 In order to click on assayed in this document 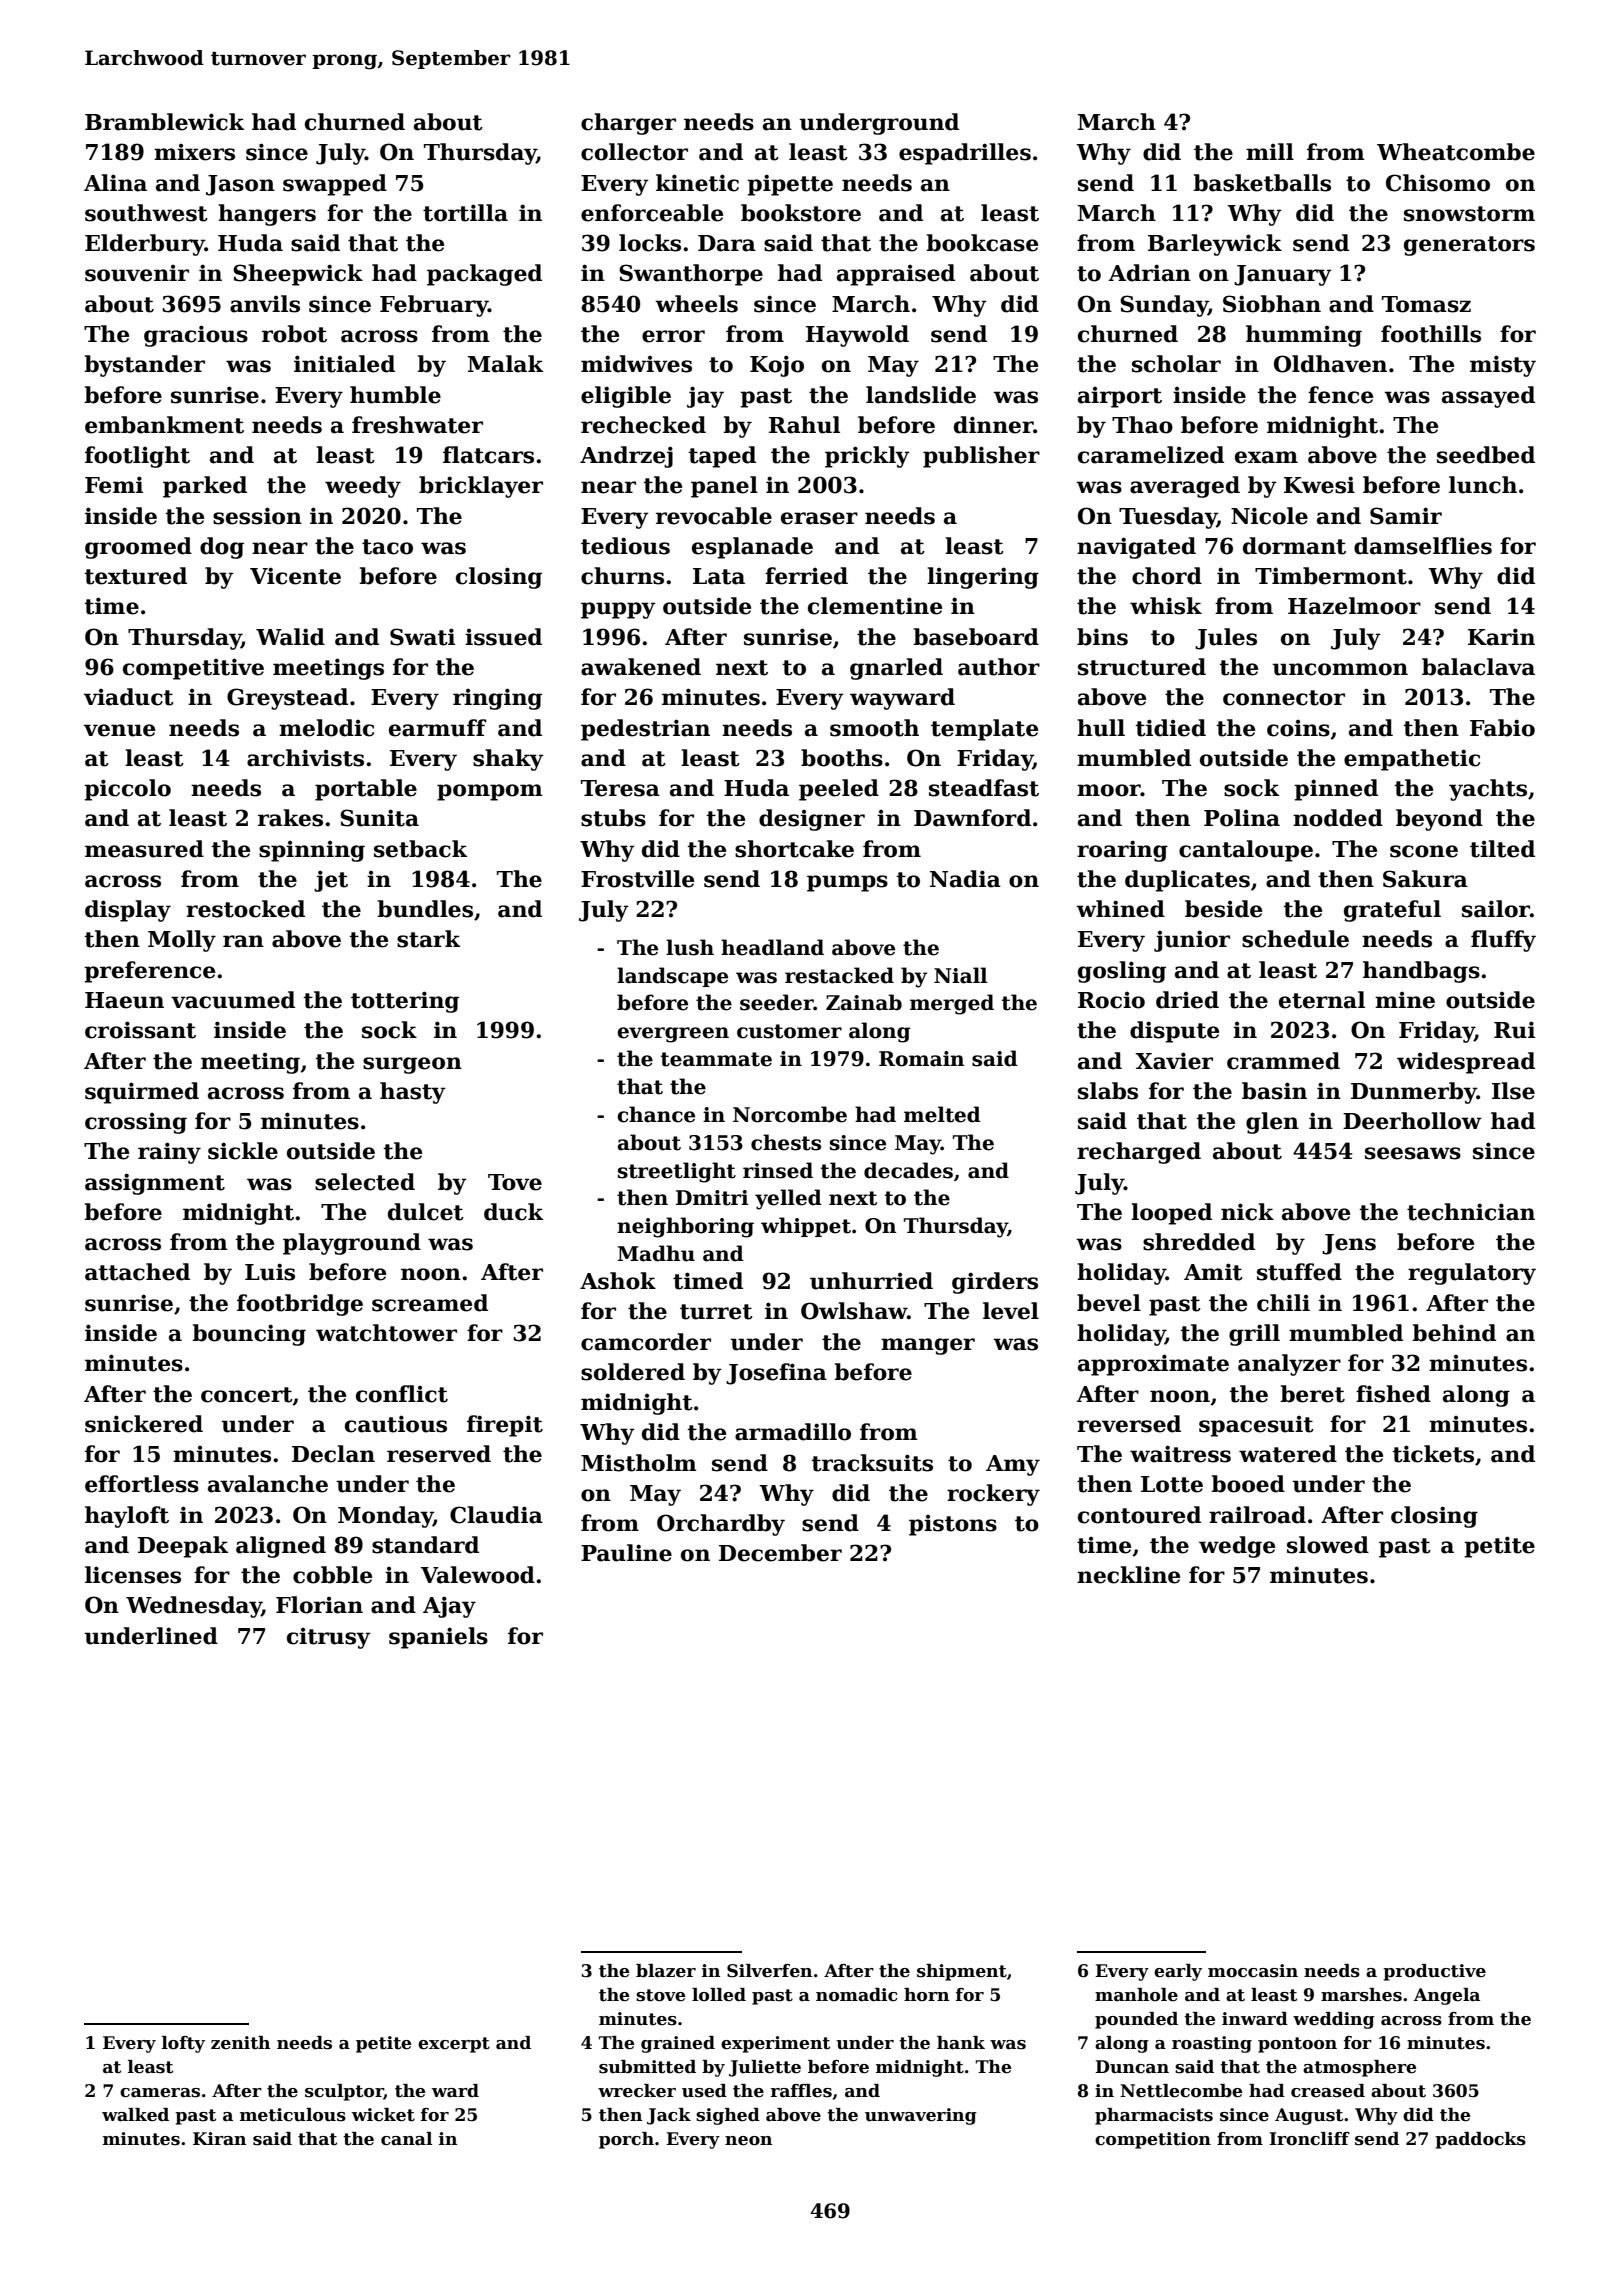, I will do `click(1488, 397)`.
